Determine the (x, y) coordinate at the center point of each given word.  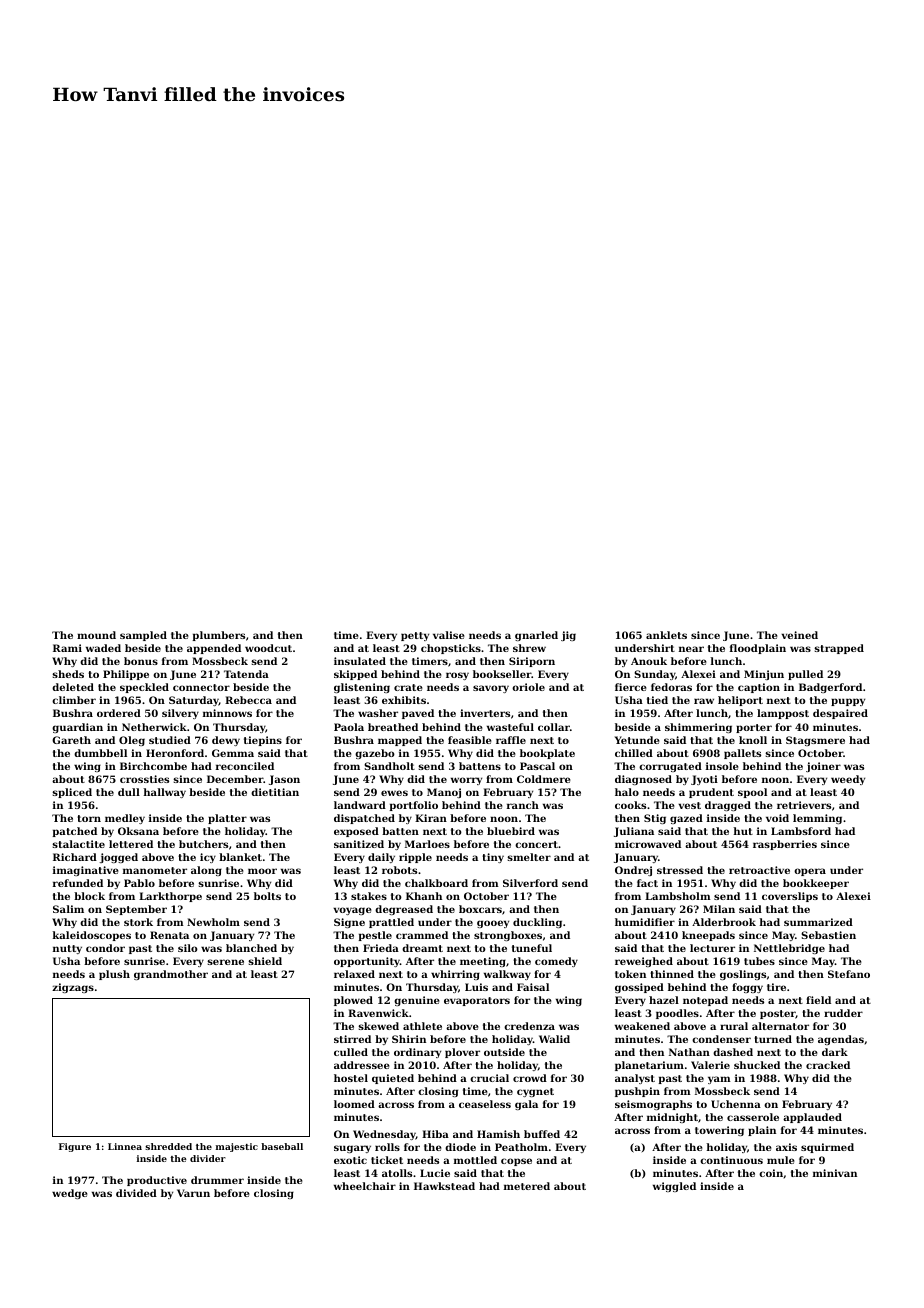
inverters (485, 713)
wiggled (674, 1187)
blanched (251, 948)
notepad (705, 1001)
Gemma (233, 753)
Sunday (654, 675)
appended (214, 649)
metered (527, 1186)
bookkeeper (816, 884)
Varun (193, 1193)
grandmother (171, 975)
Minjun (764, 675)
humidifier (645, 922)
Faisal (533, 987)
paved (418, 714)
